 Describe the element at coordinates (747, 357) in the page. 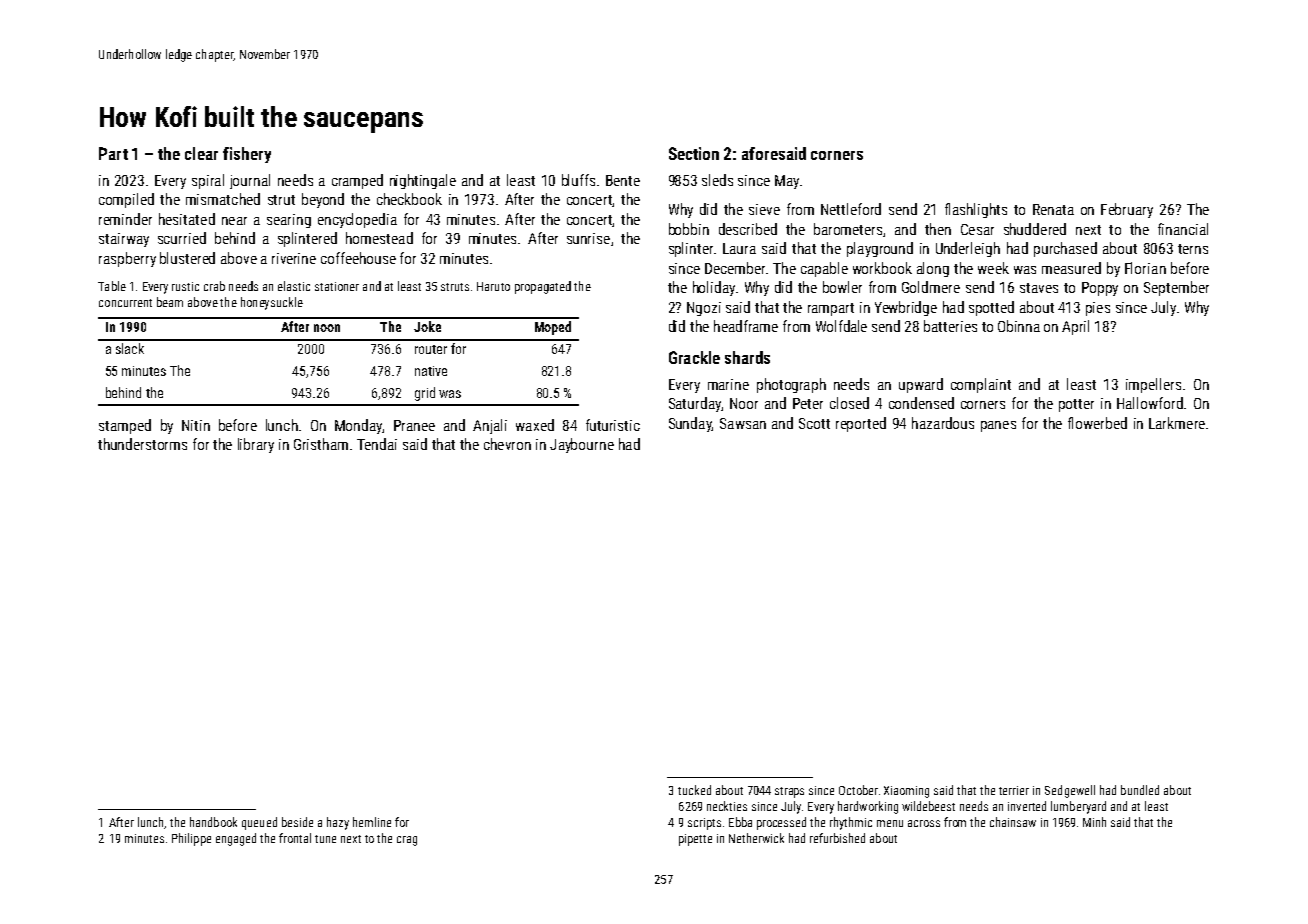

I see `shards` at that location.
